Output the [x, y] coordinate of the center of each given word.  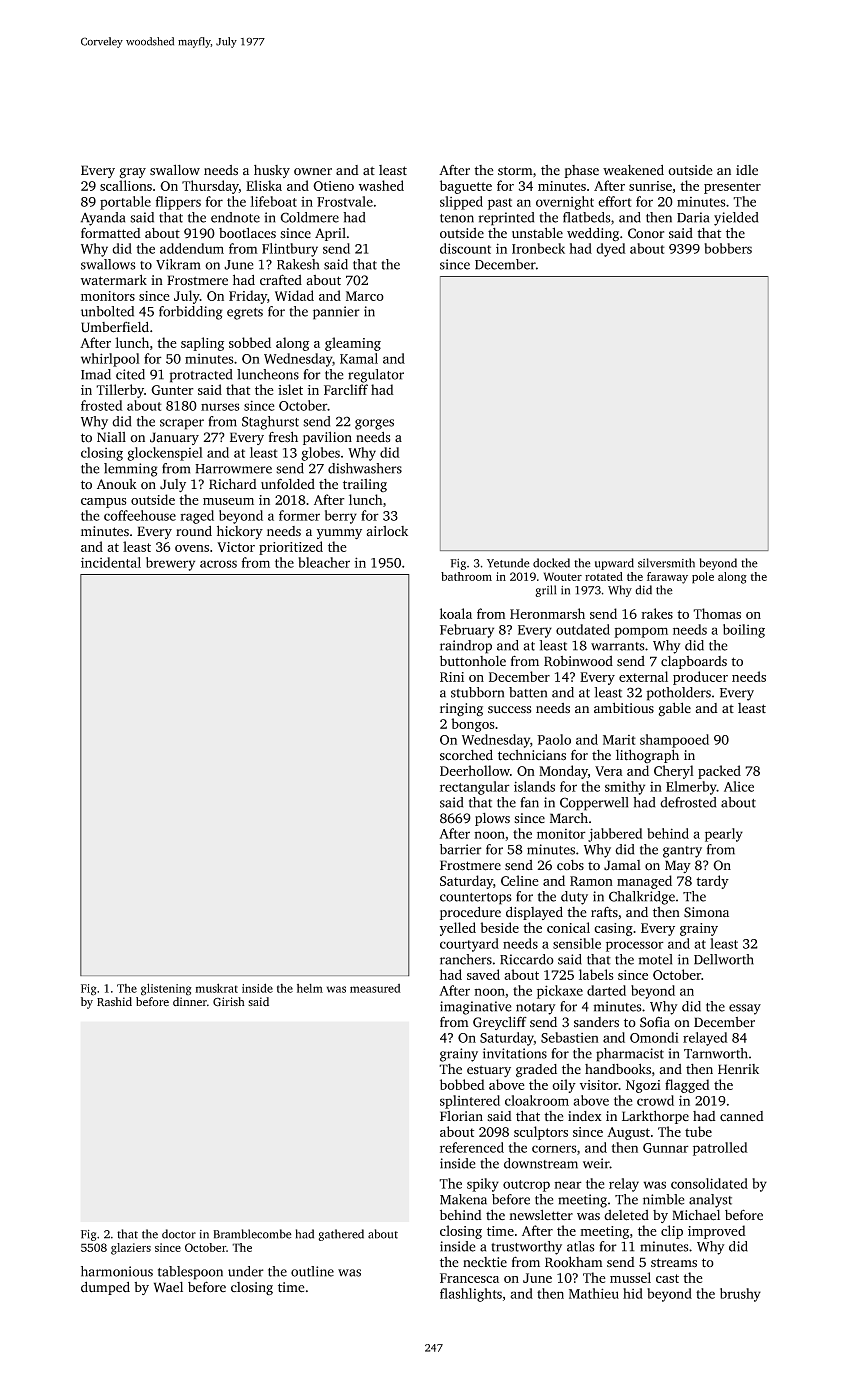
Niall [111, 437]
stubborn [477, 692]
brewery [170, 564]
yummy [339, 534]
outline [312, 1271]
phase [581, 171]
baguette [466, 187]
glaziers [131, 1249]
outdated [583, 629]
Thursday [210, 187]
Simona [706, 912]
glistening [166, 989]
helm [310, 988]
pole [703, 578]
